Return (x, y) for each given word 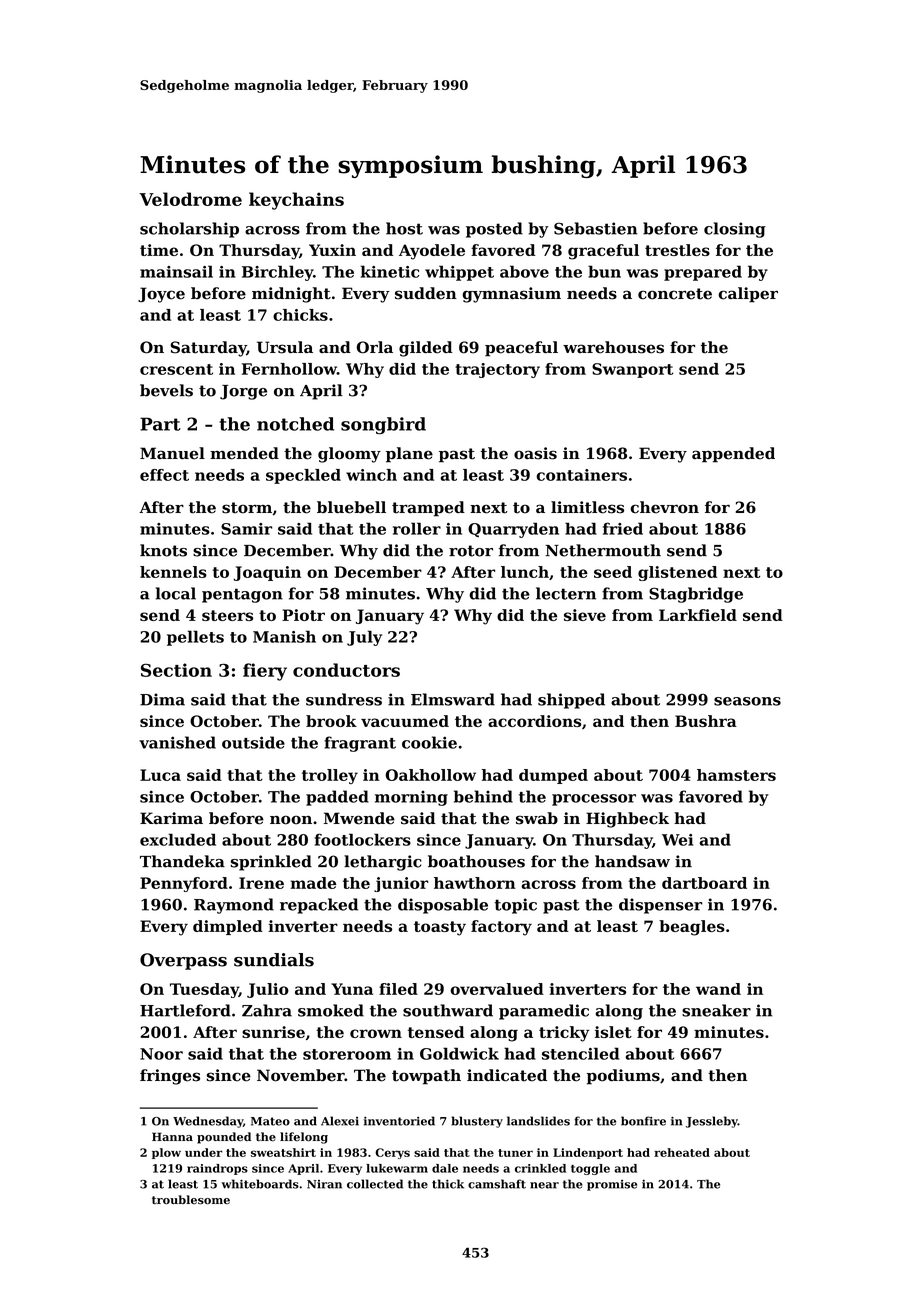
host (404, 228)
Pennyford (184, 884)
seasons (747, 701)
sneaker (716, 1010)
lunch (525, 572)
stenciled (580, 1053)
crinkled (540, 1168)
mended (244, 453)
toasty (440, 928)
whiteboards (260, 1184)
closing (735, 230)
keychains (296, 201)
